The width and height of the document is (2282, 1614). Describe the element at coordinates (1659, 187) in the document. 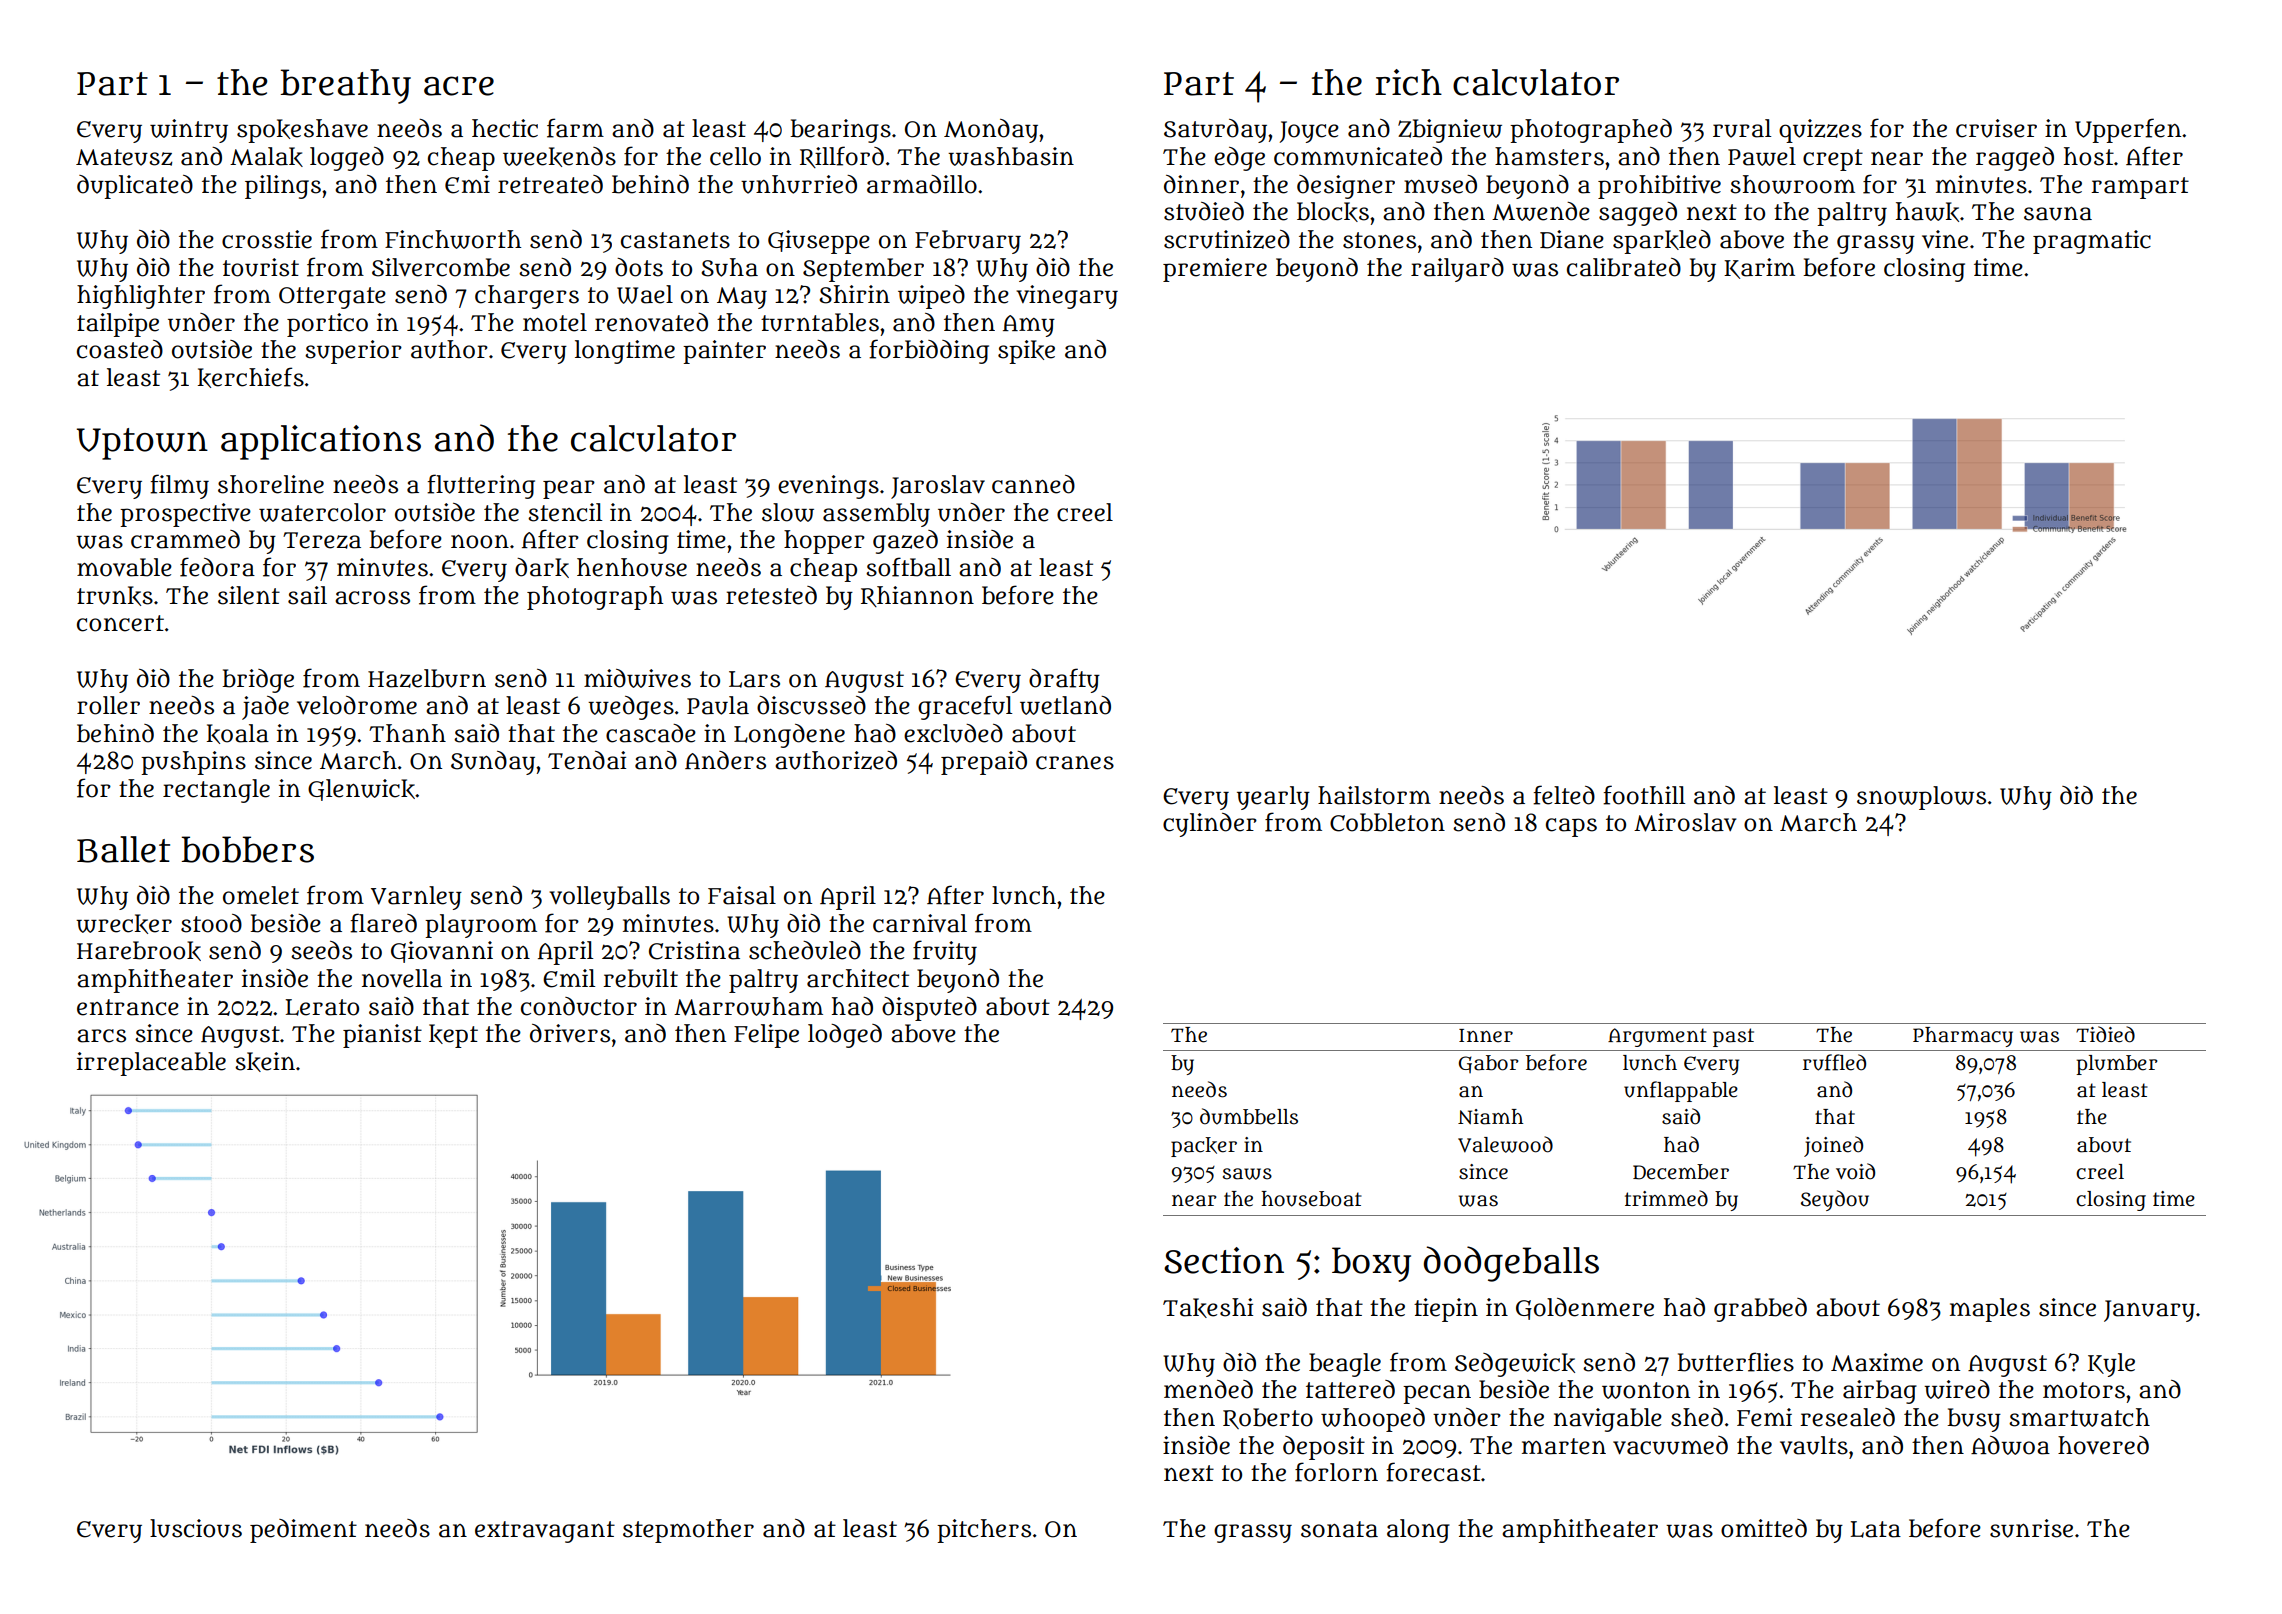

I see `prohibitive` at that location.
